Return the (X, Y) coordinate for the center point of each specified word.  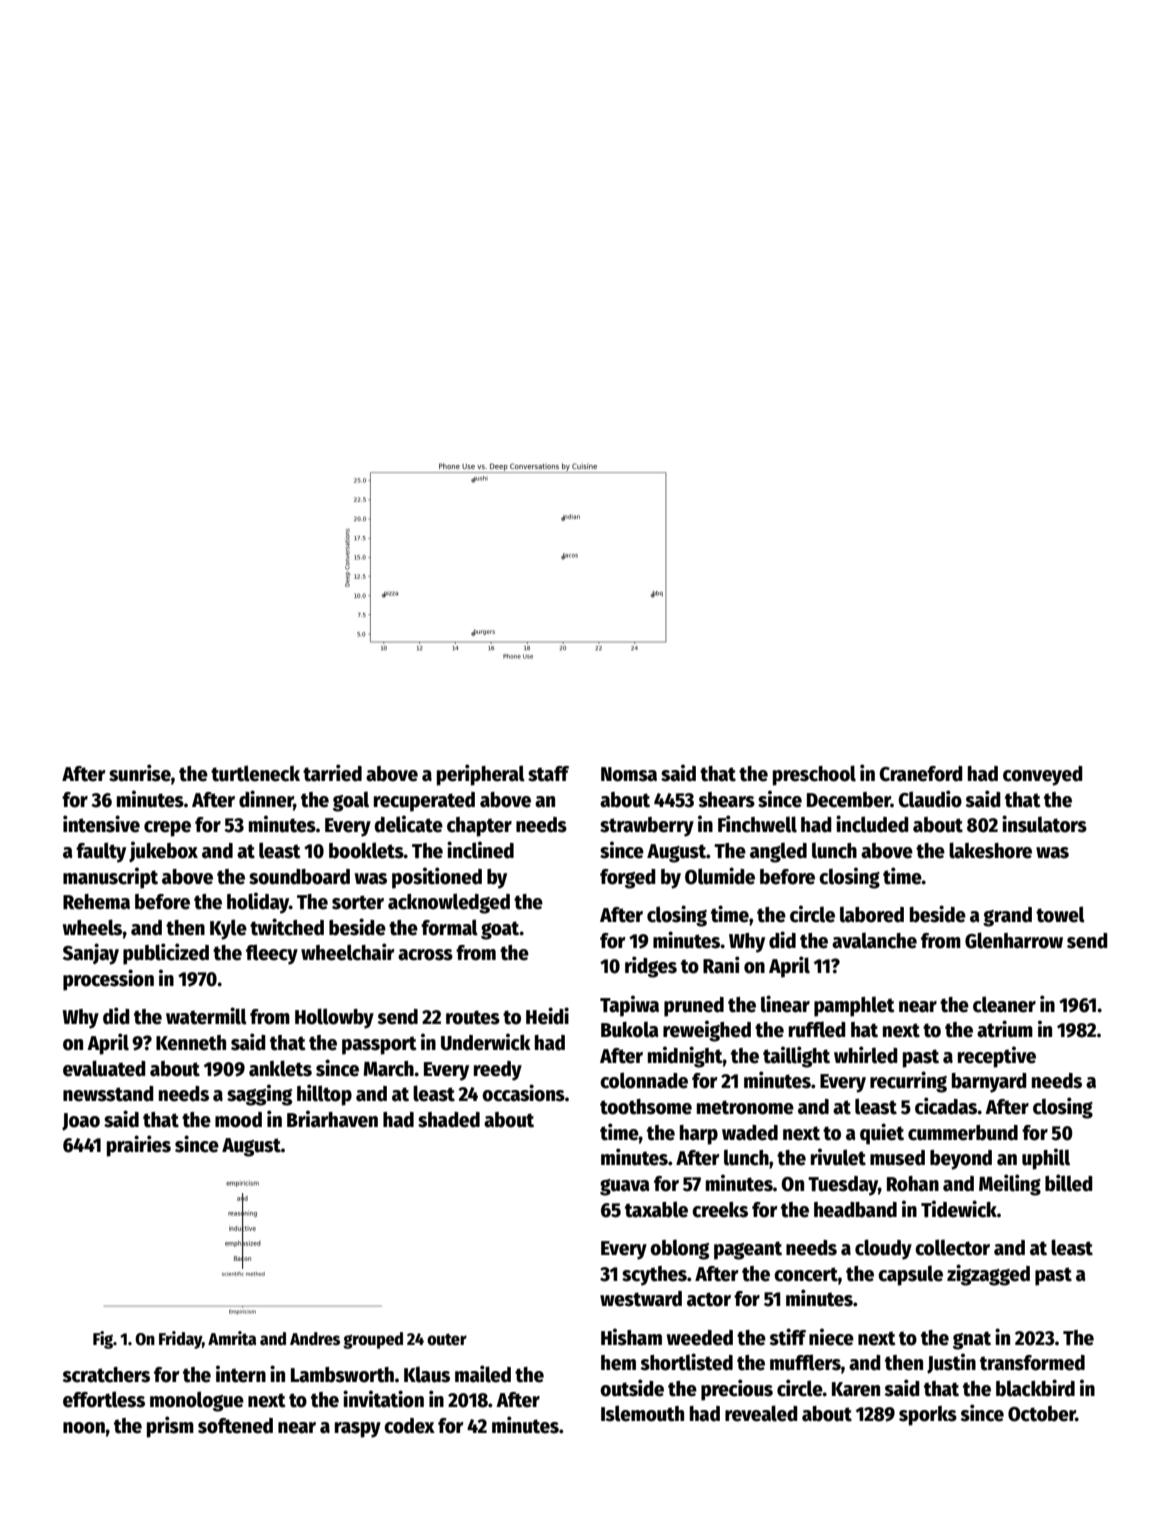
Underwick (486, 1042)
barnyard (989, 1083)
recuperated (424, 802)
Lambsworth (342, 1375)
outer (447, 1339)
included (872, 824)
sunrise (140, 773)
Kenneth (191, 1043)
